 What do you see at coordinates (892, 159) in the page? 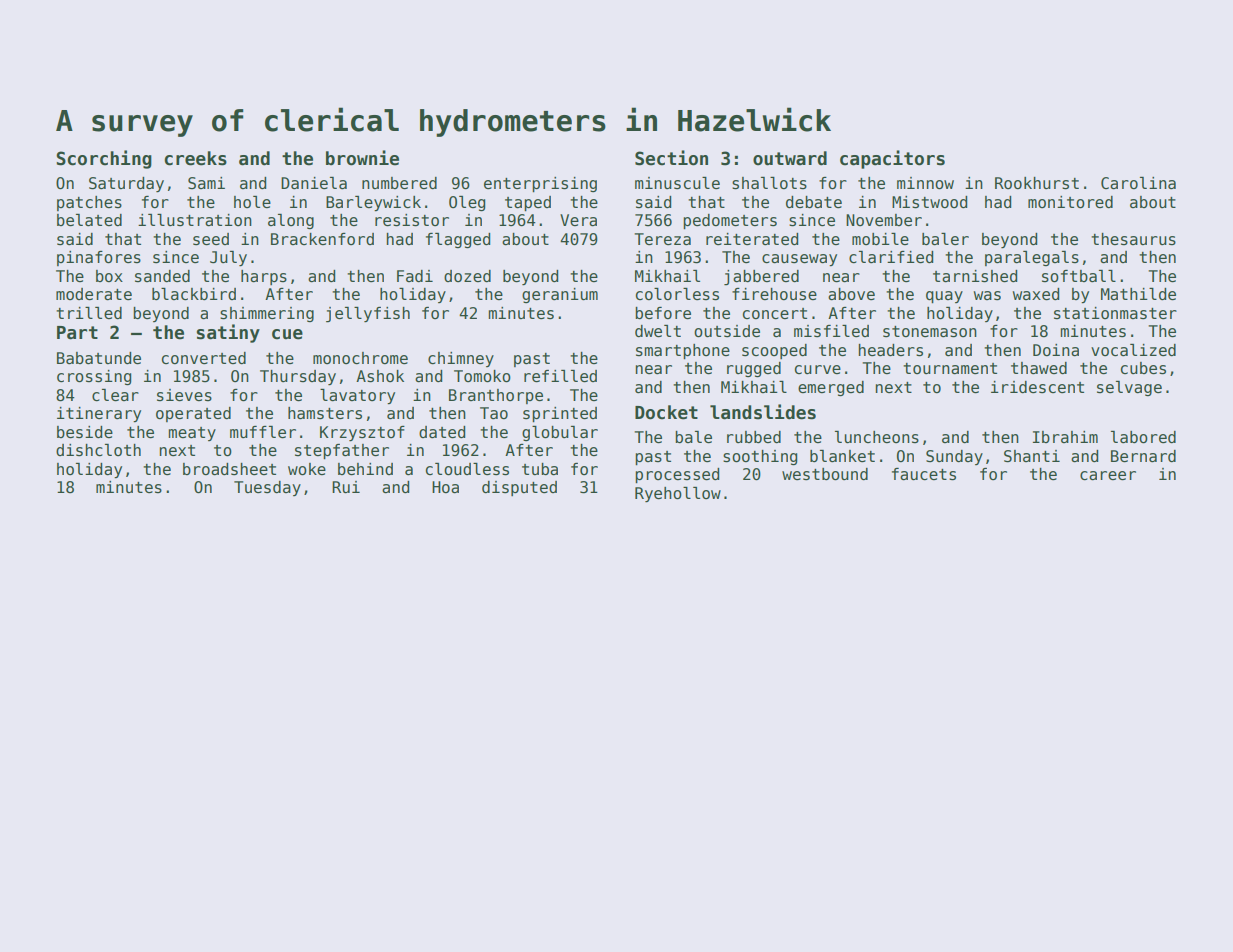
I see `capacitors` at bounding box center [892, 159].
